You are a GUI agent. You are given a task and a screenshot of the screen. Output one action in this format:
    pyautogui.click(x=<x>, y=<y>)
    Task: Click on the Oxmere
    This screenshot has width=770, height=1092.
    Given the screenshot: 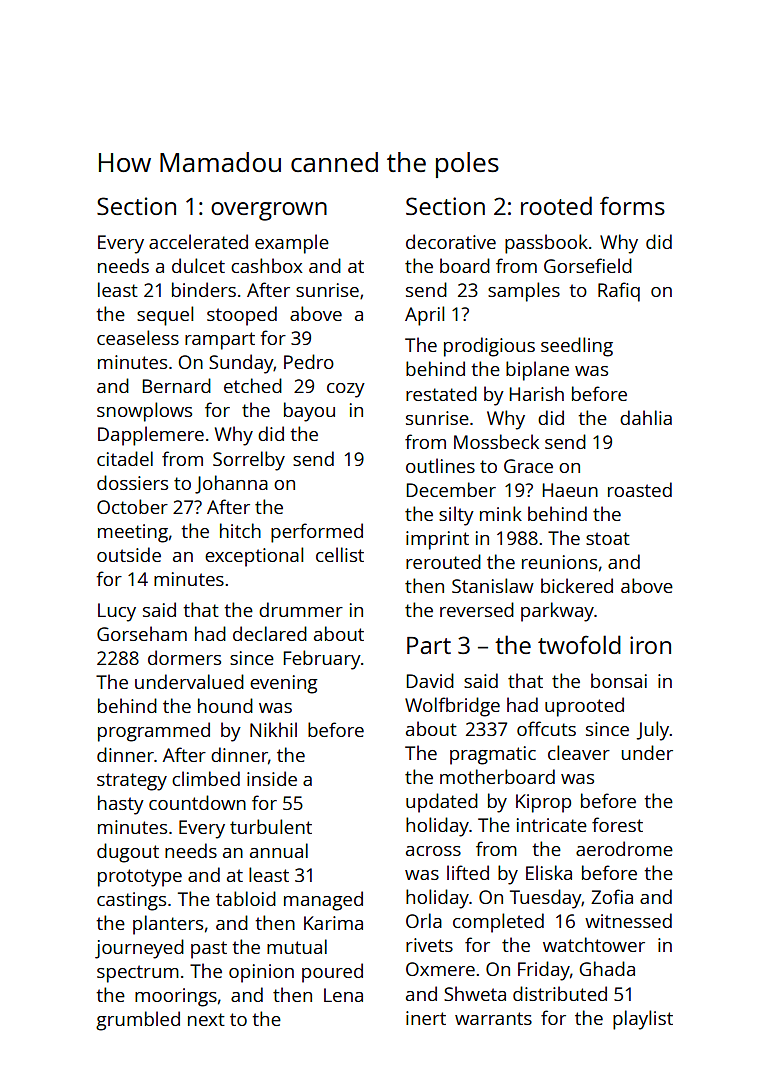 What is the action you would take?
    pyautogui.click(x=440, y=969)
